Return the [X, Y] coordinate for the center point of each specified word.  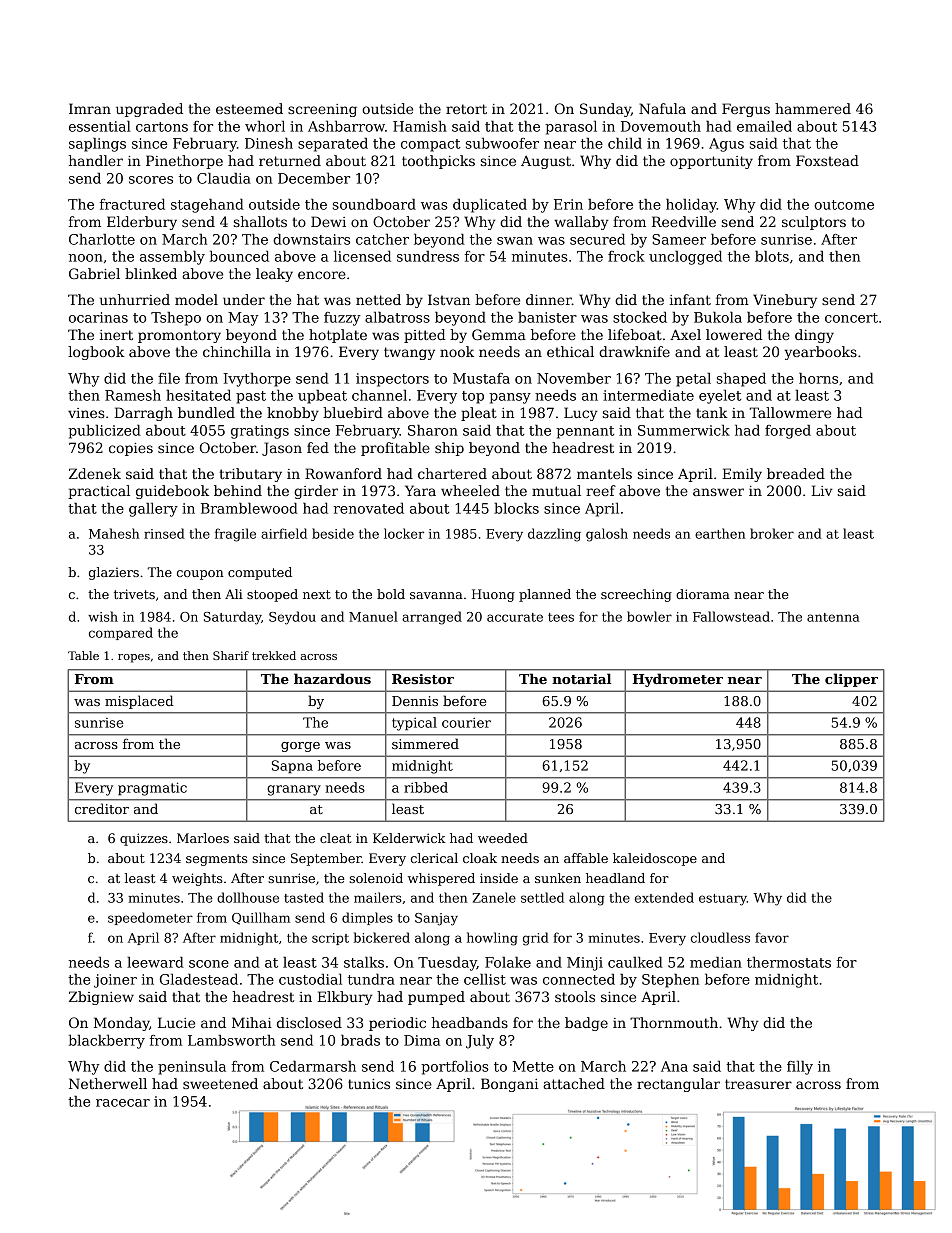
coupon [200, 575]
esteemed [249, 108]
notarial [581, 678]
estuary [723, 900]
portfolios [455, 1068]
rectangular [678, 1085]
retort [466, 109]
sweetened [220, 1083]
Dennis [415, 701]
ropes [134, 658]
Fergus [746, 110]
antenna [833, 617]
